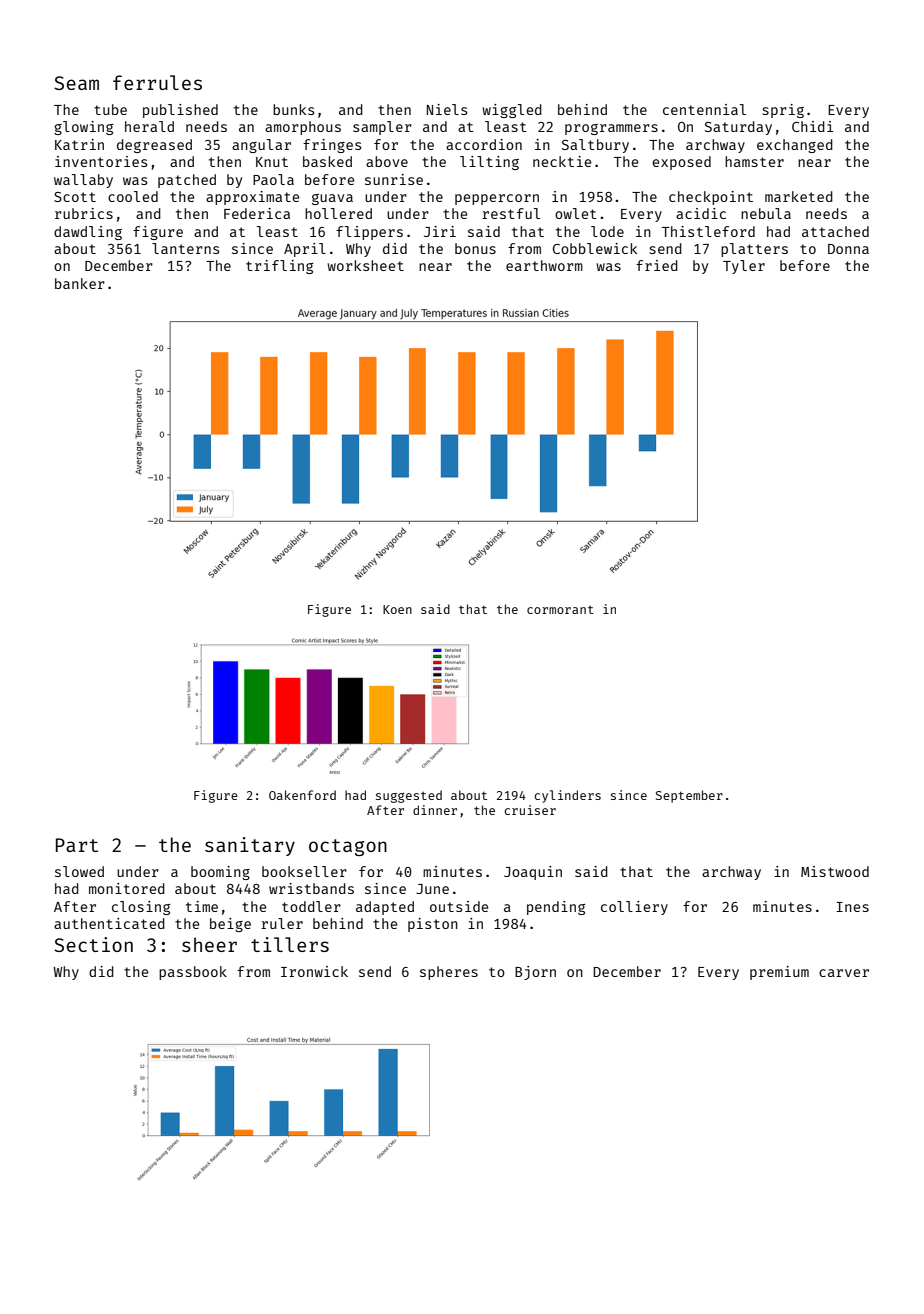 The width and height of the page is (924, 1314). Describe the element at coordinates (835, 231) in the page. I see `attached` at that location.
